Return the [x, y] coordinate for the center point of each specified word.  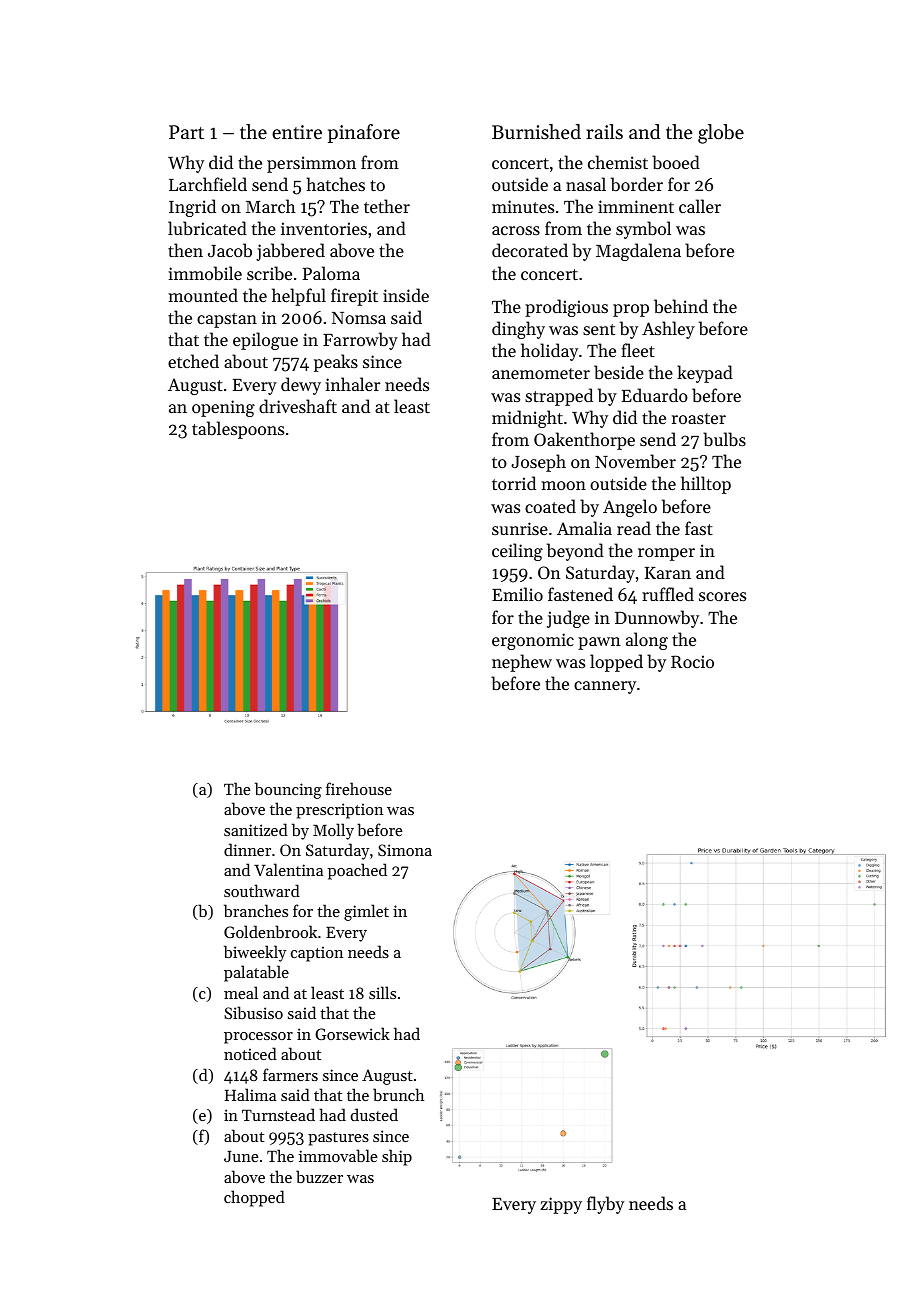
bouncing [288, 790]
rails [604, 132]
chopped [254, 1198]
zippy [561, 1205]
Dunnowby [657, 619]
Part [186, 132]
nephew [522, 663]
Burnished [536, 132]
